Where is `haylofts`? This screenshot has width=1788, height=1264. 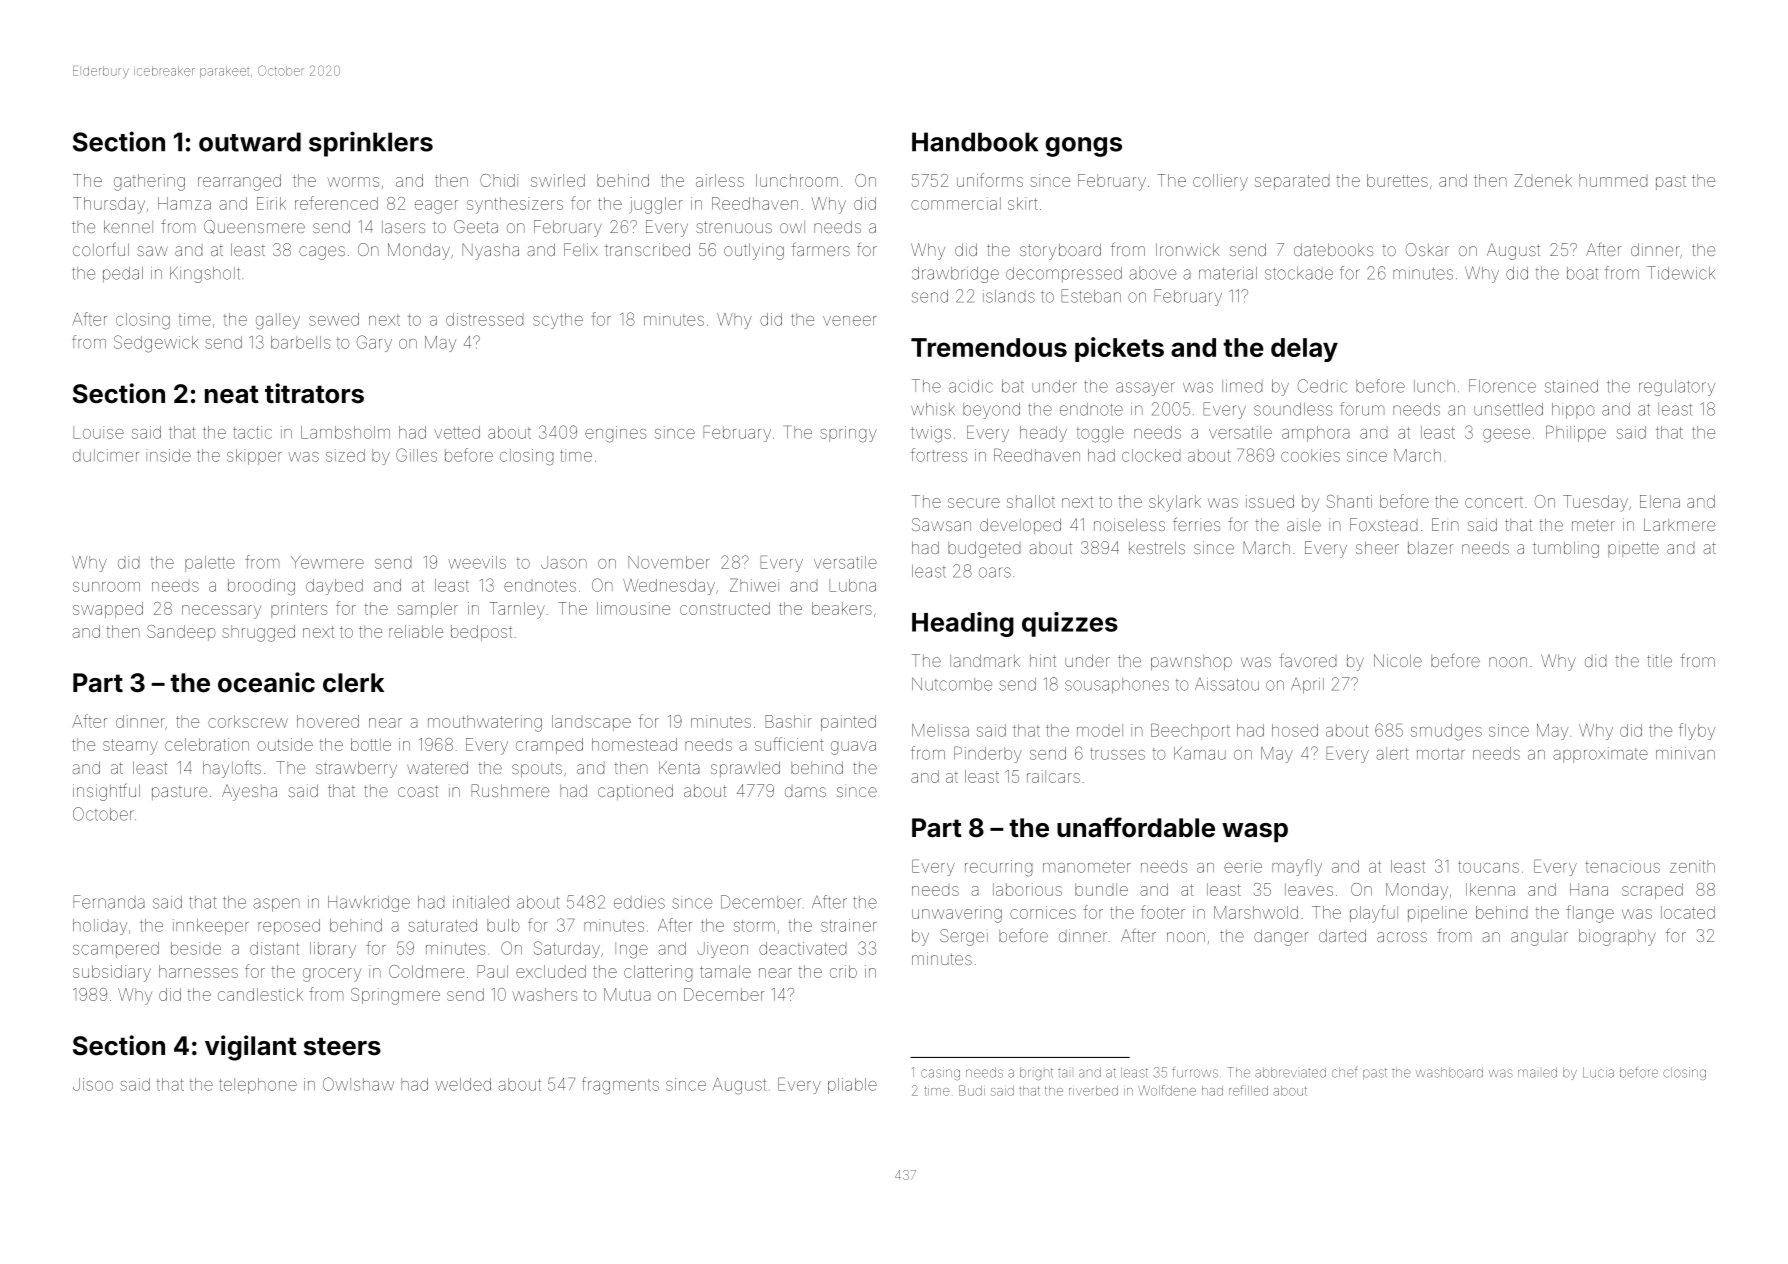
haylofts is located at coordinates (232, 769).
